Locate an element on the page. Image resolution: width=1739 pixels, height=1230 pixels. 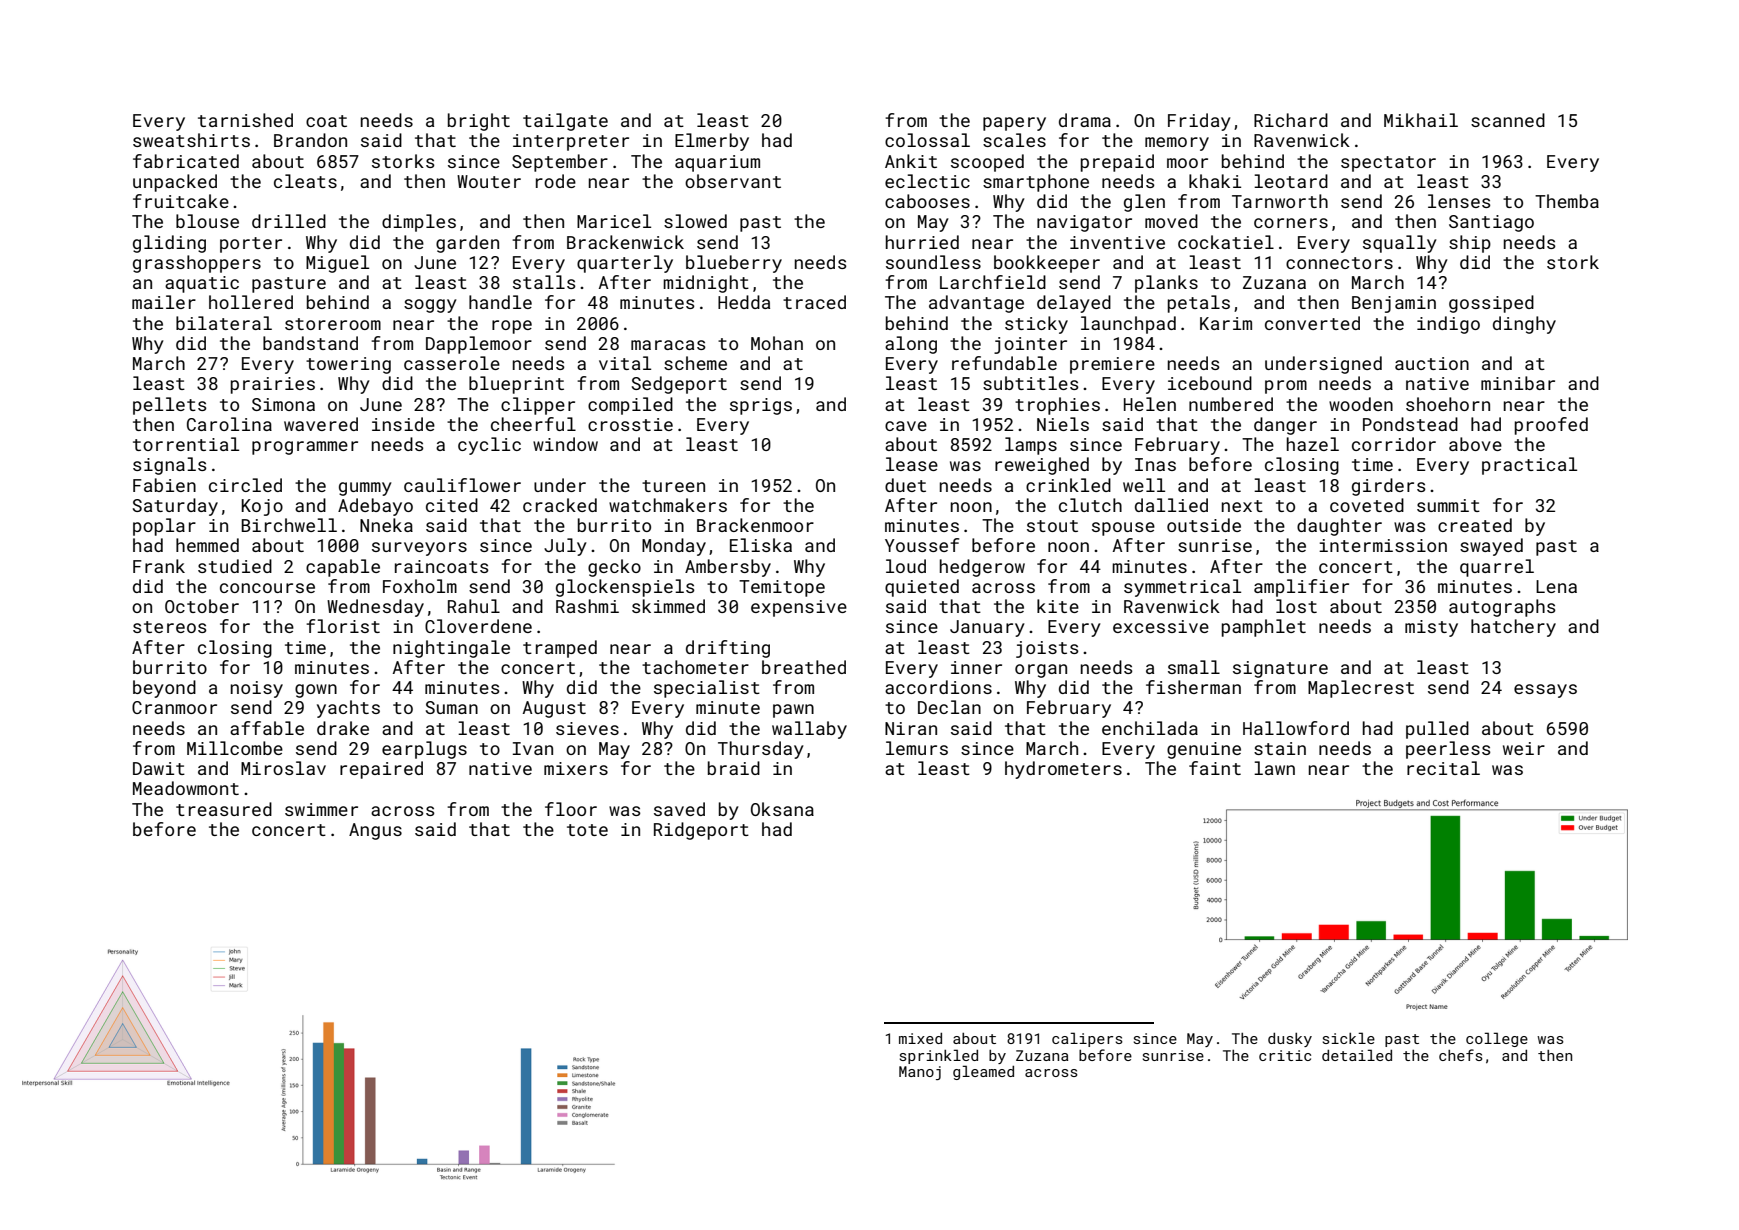
traced is located at coordinates (814, 302).
